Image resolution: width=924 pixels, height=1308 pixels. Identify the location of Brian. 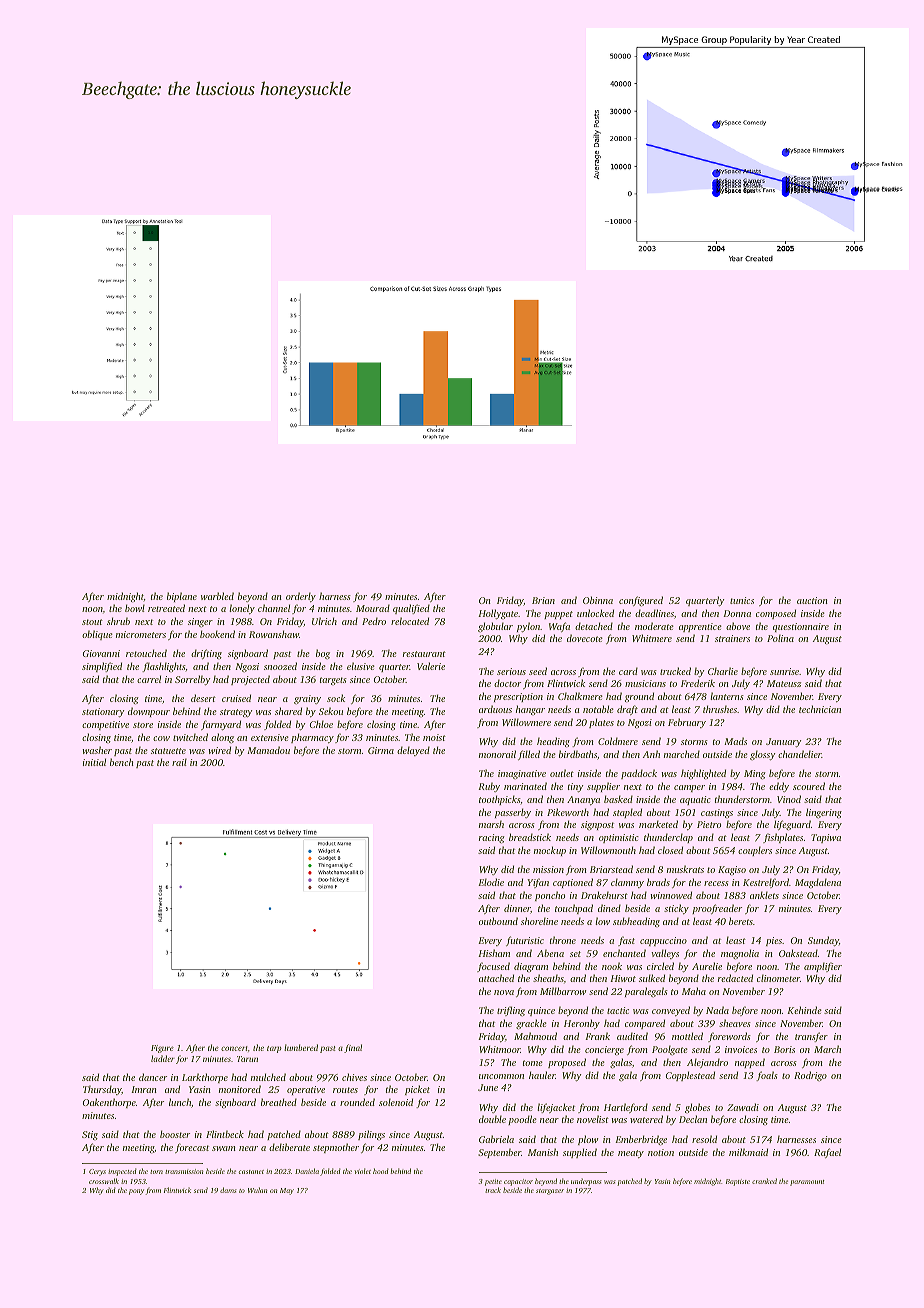
(543, 600).
